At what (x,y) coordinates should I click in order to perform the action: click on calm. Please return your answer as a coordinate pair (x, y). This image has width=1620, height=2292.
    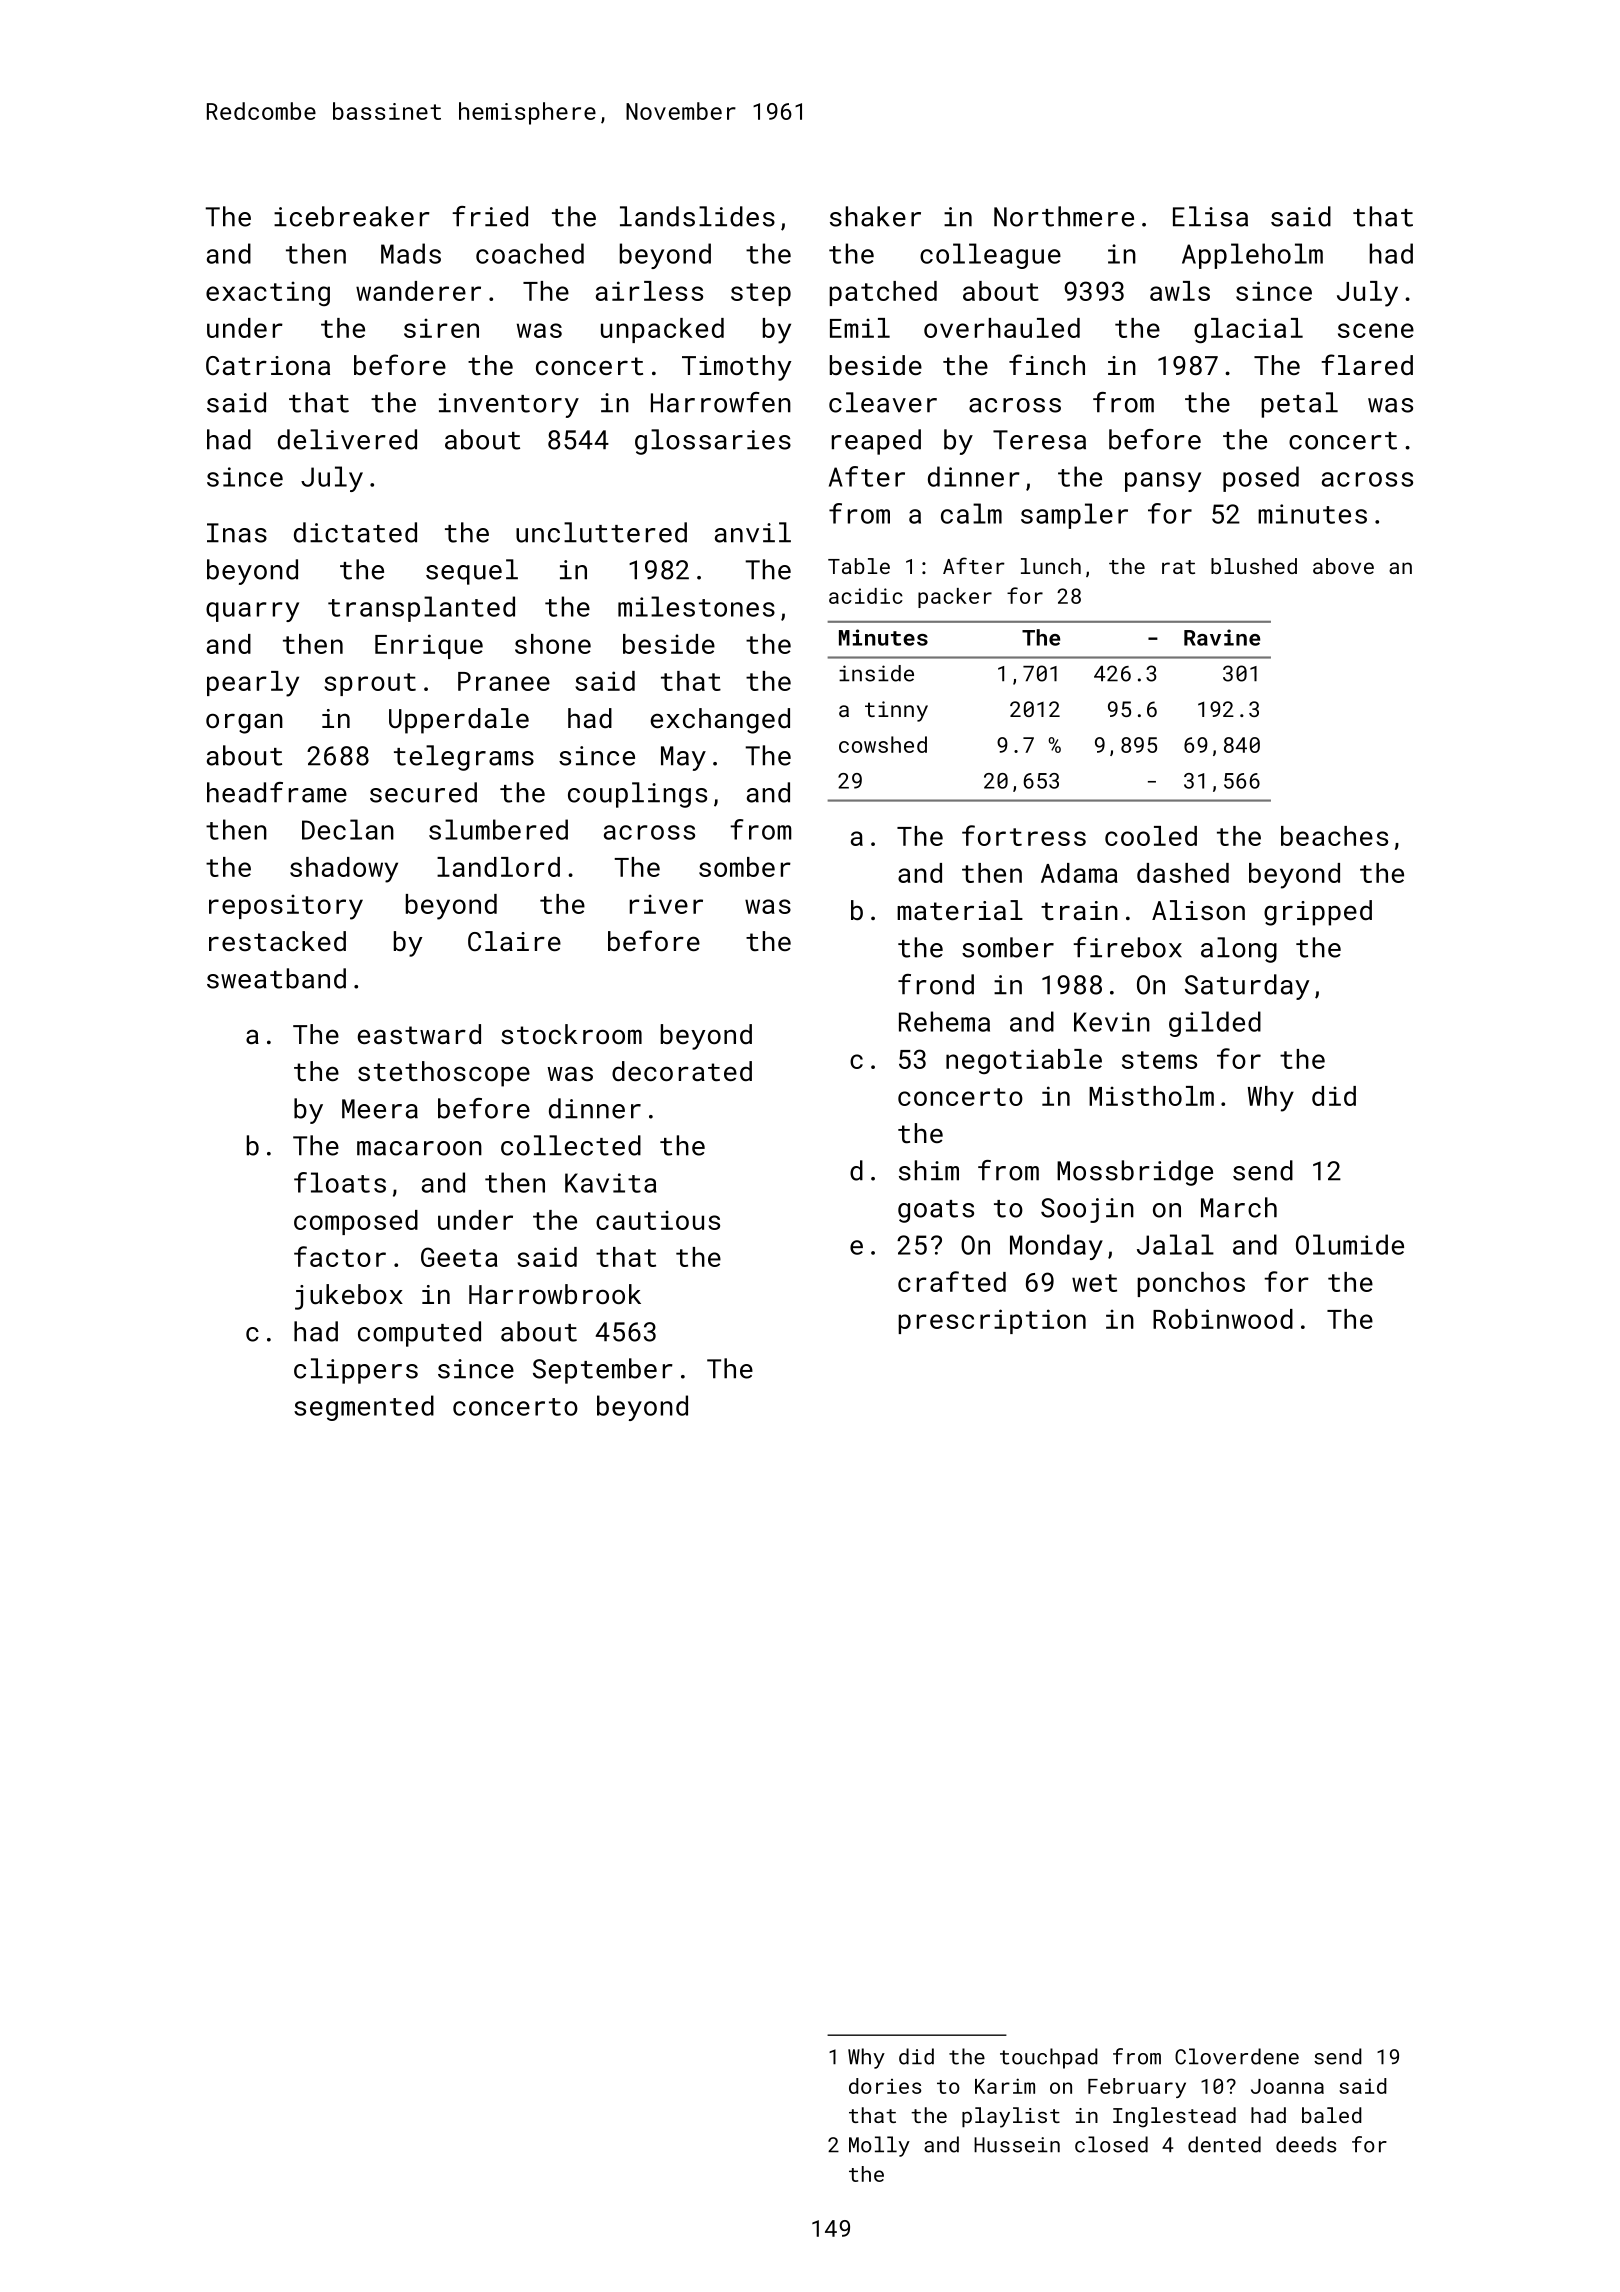
    Looking at the image, I should click on (971, 513).
